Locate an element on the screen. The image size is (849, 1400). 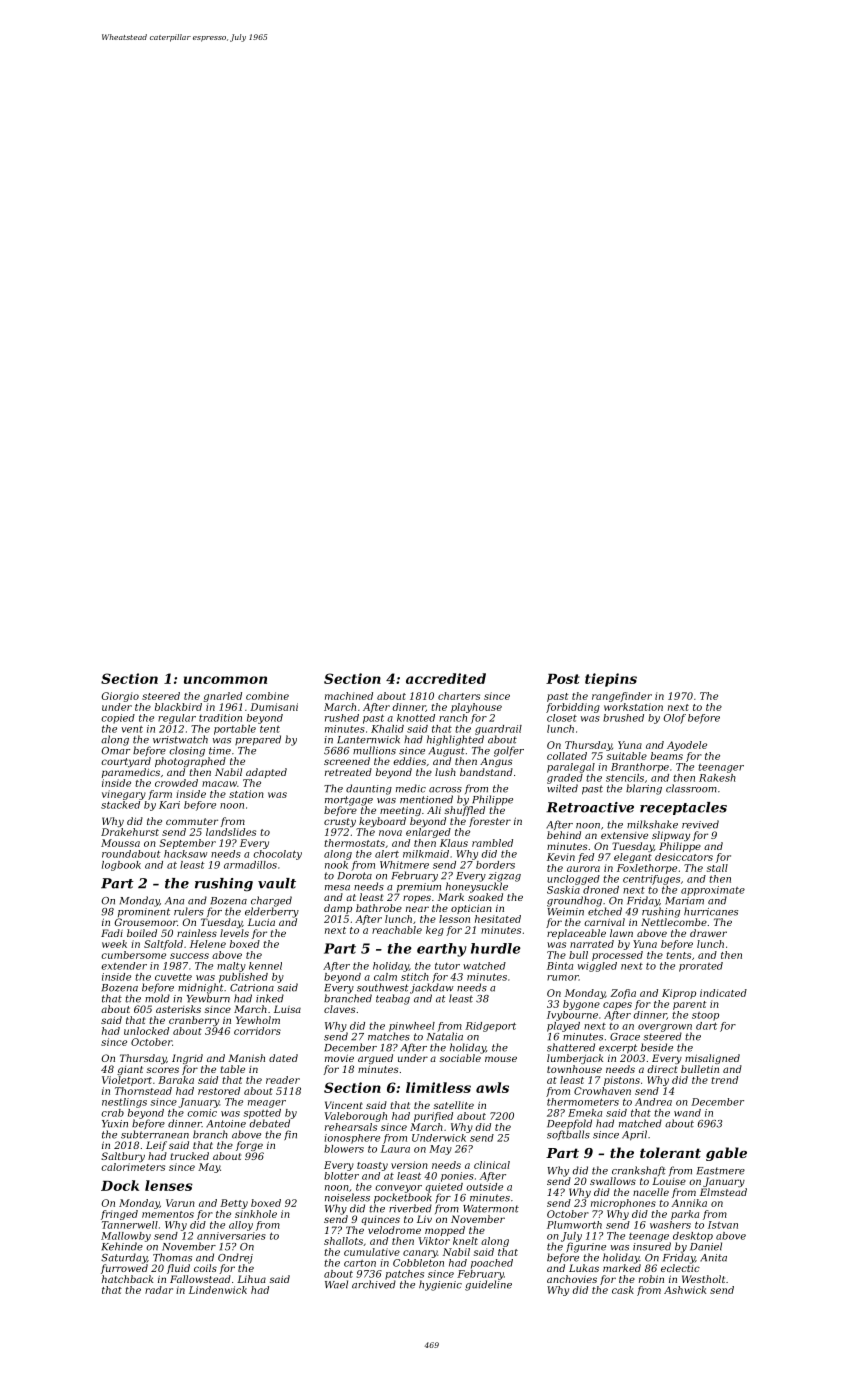
hatchback is located at coordinates (127, 1279).
